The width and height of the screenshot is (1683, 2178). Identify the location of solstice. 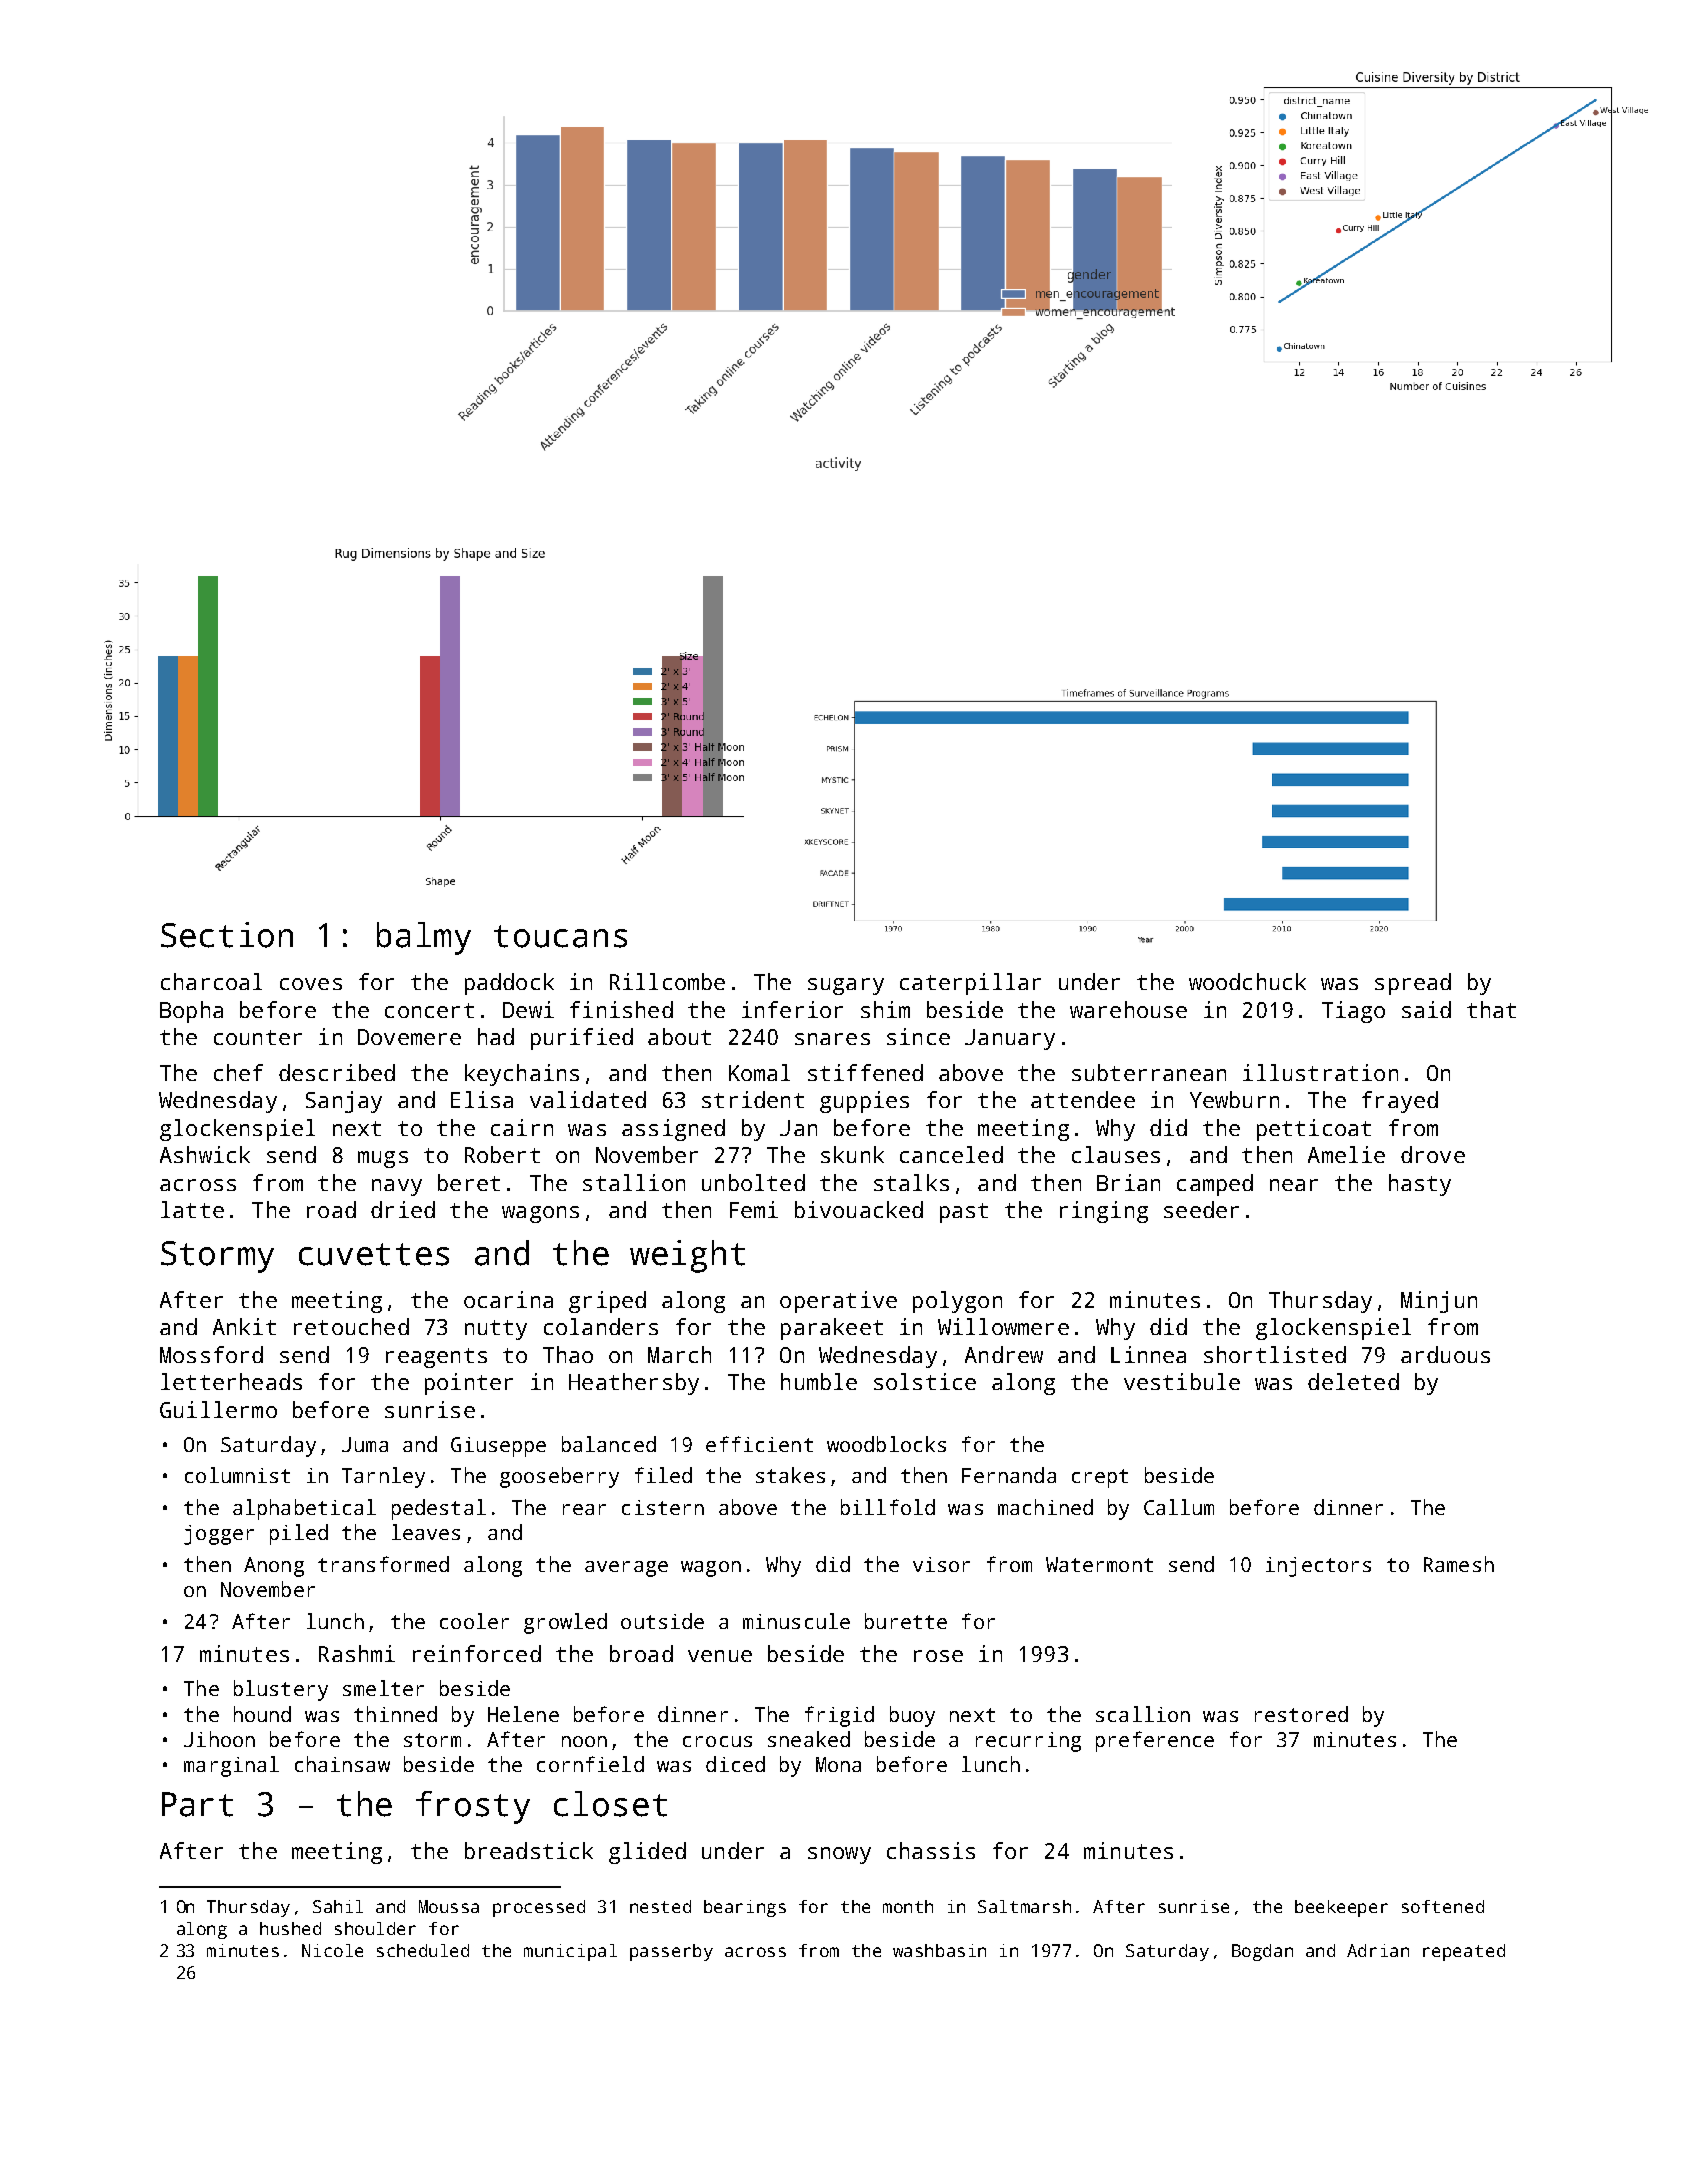
(925, 1381).
